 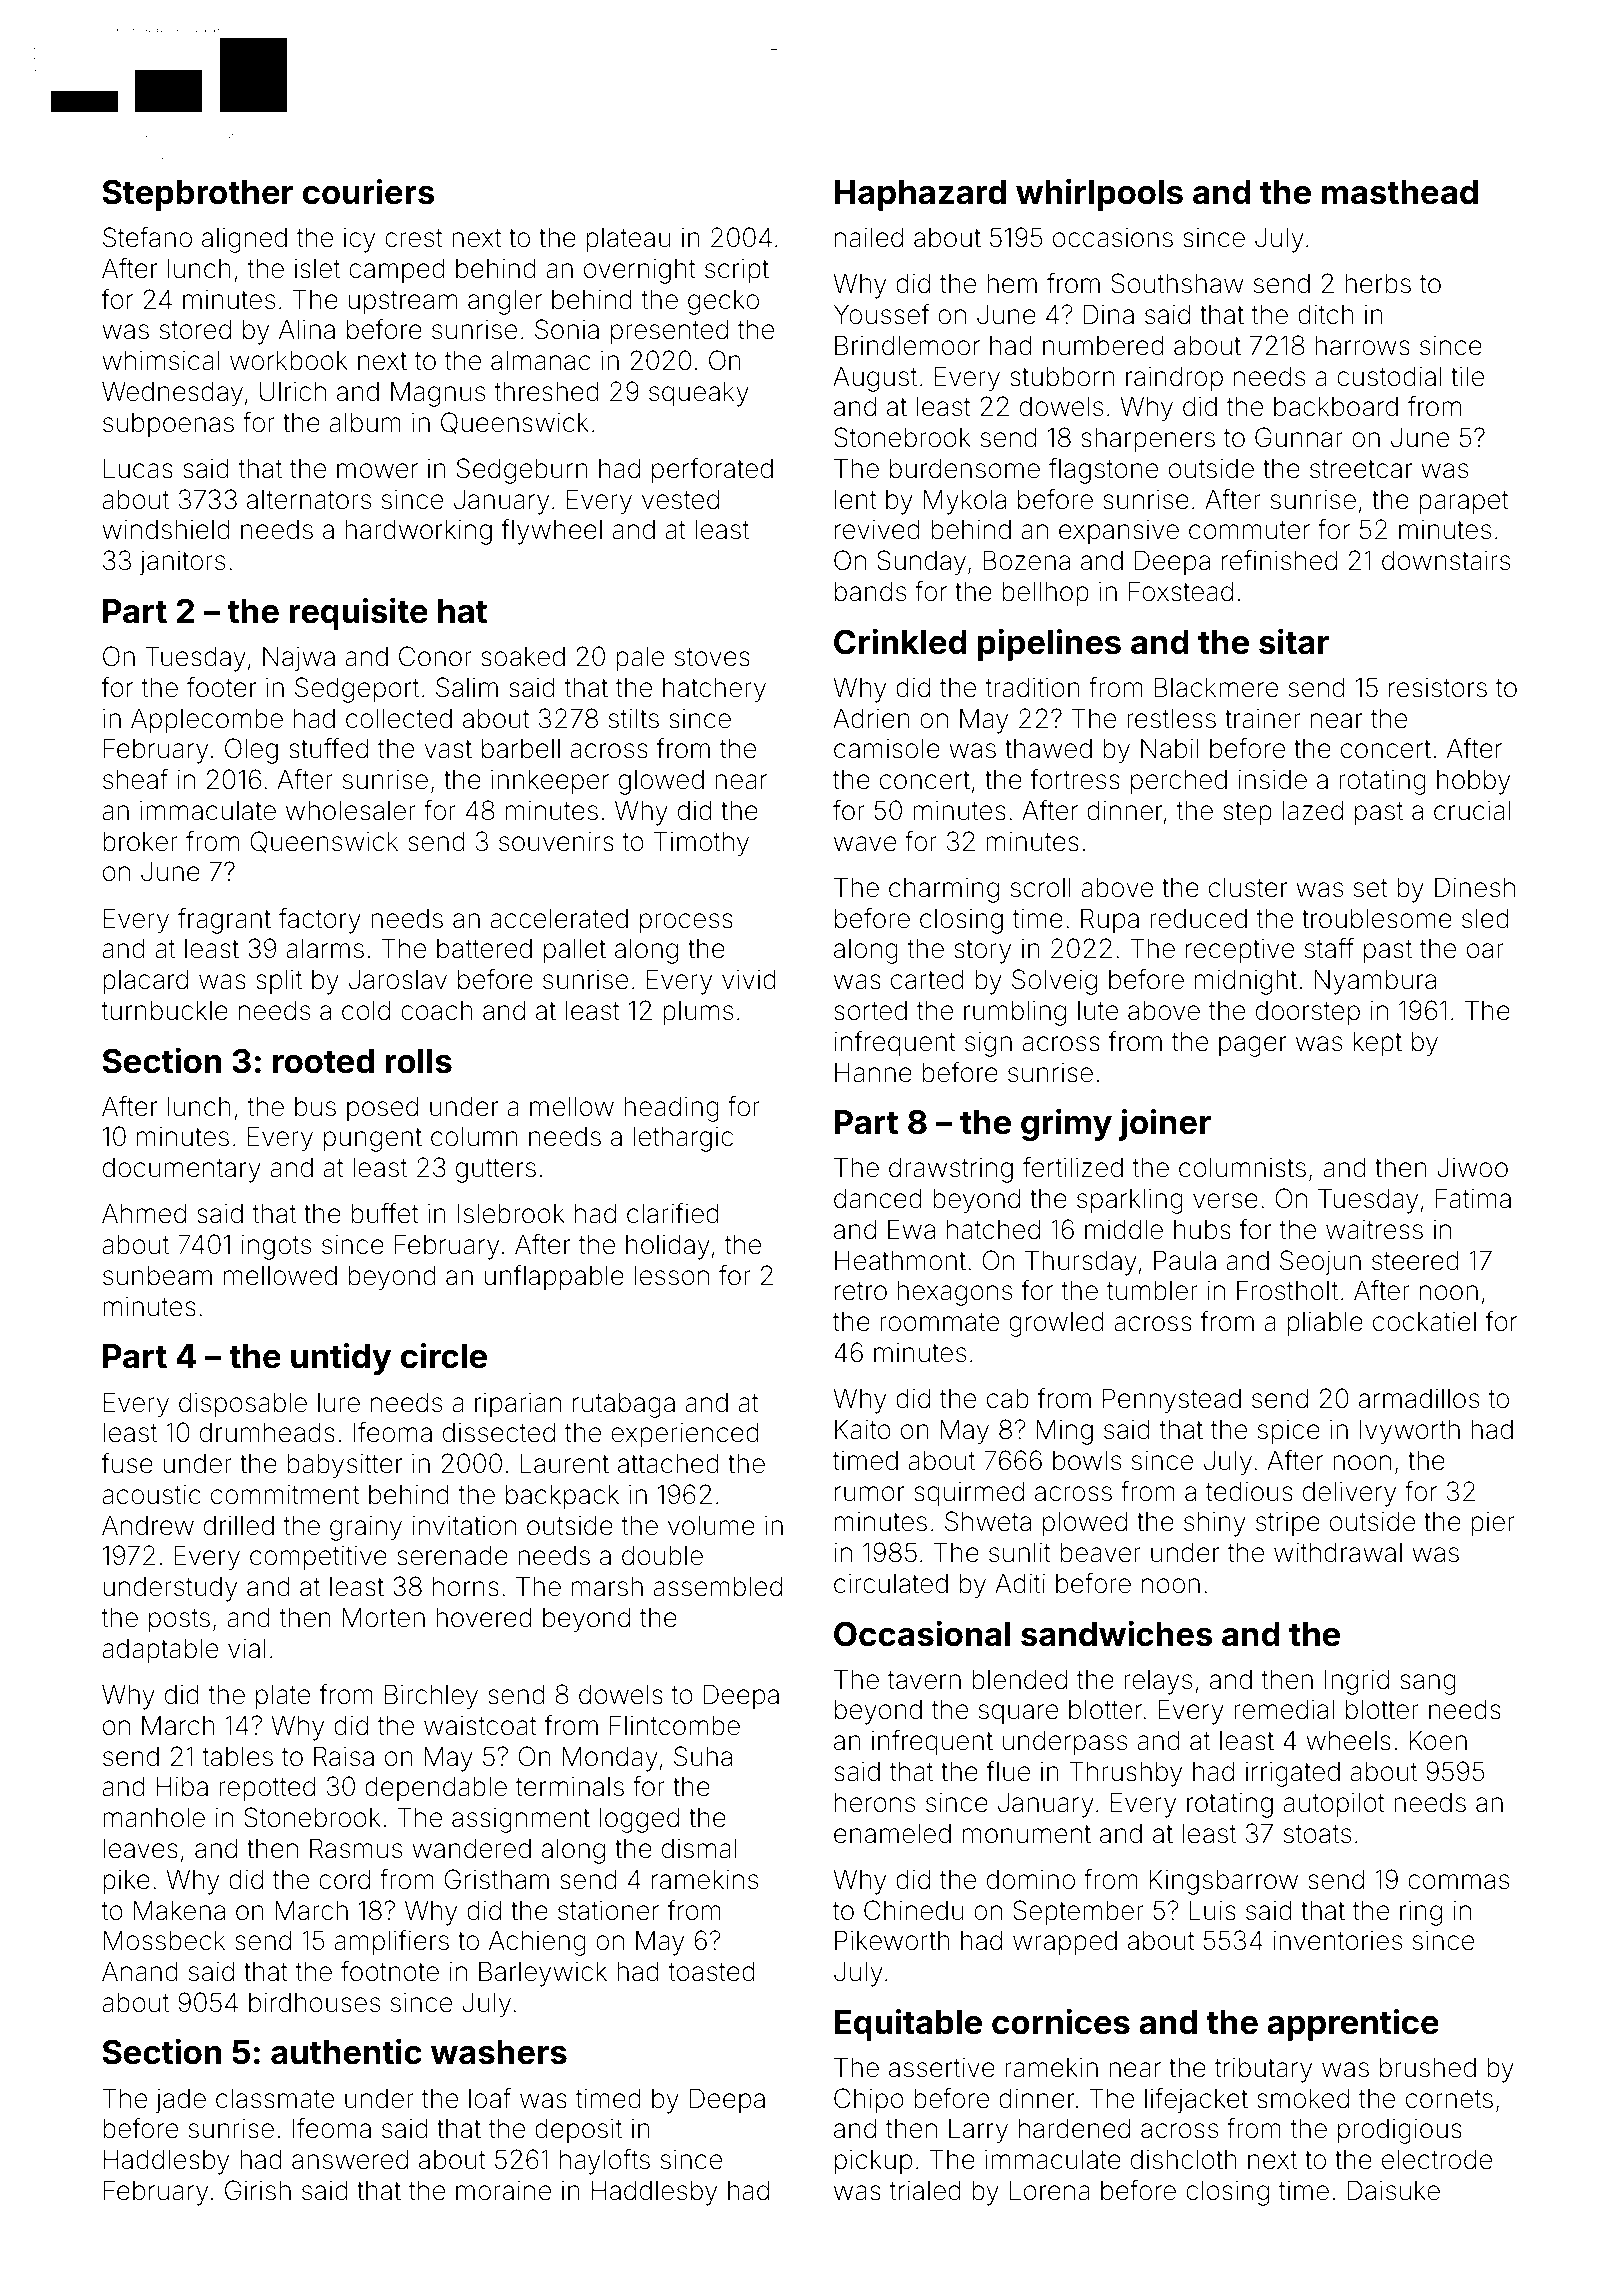 I want to click on couriers, so click(x=369, y=192).
